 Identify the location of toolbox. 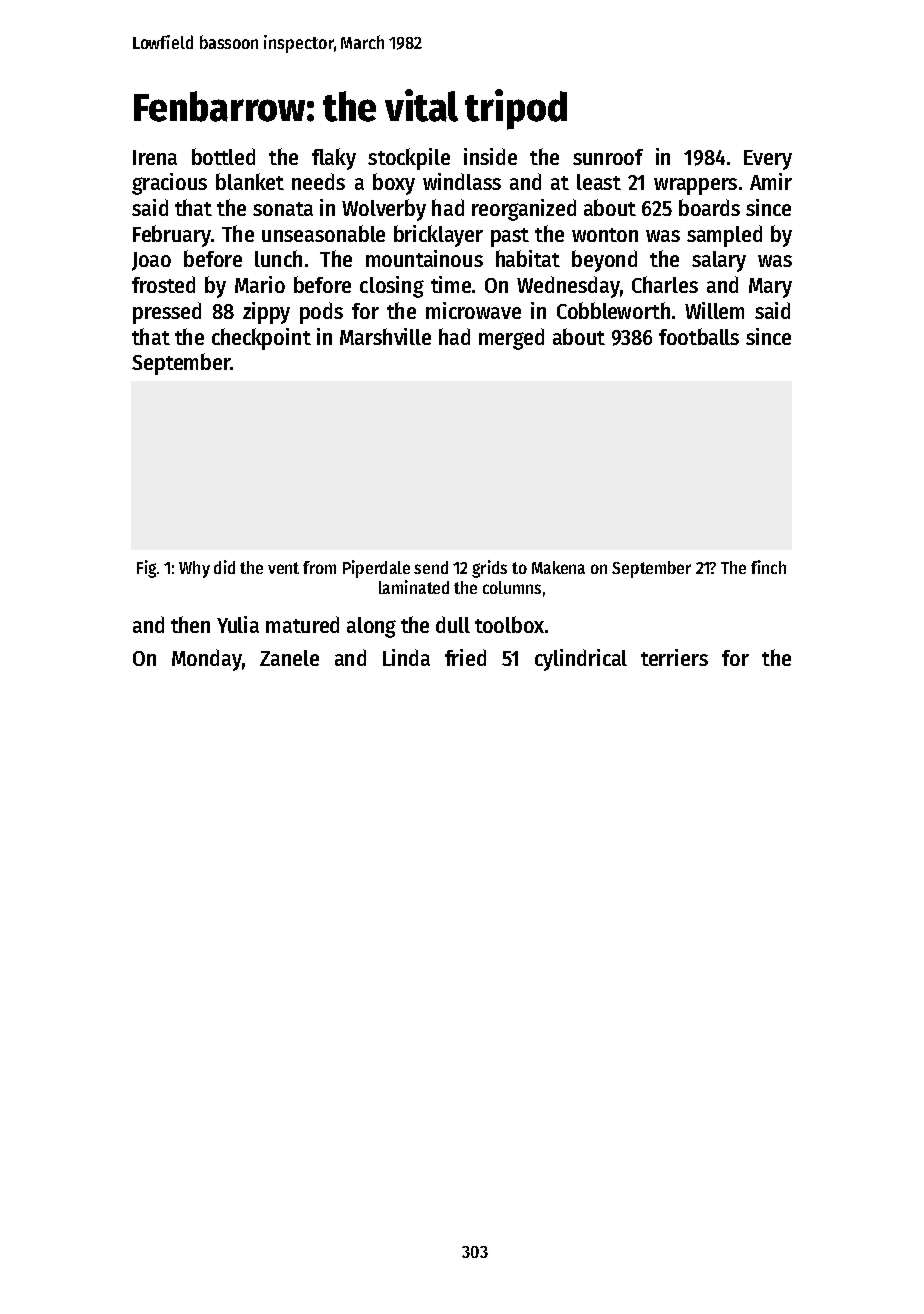
(509, 624).
